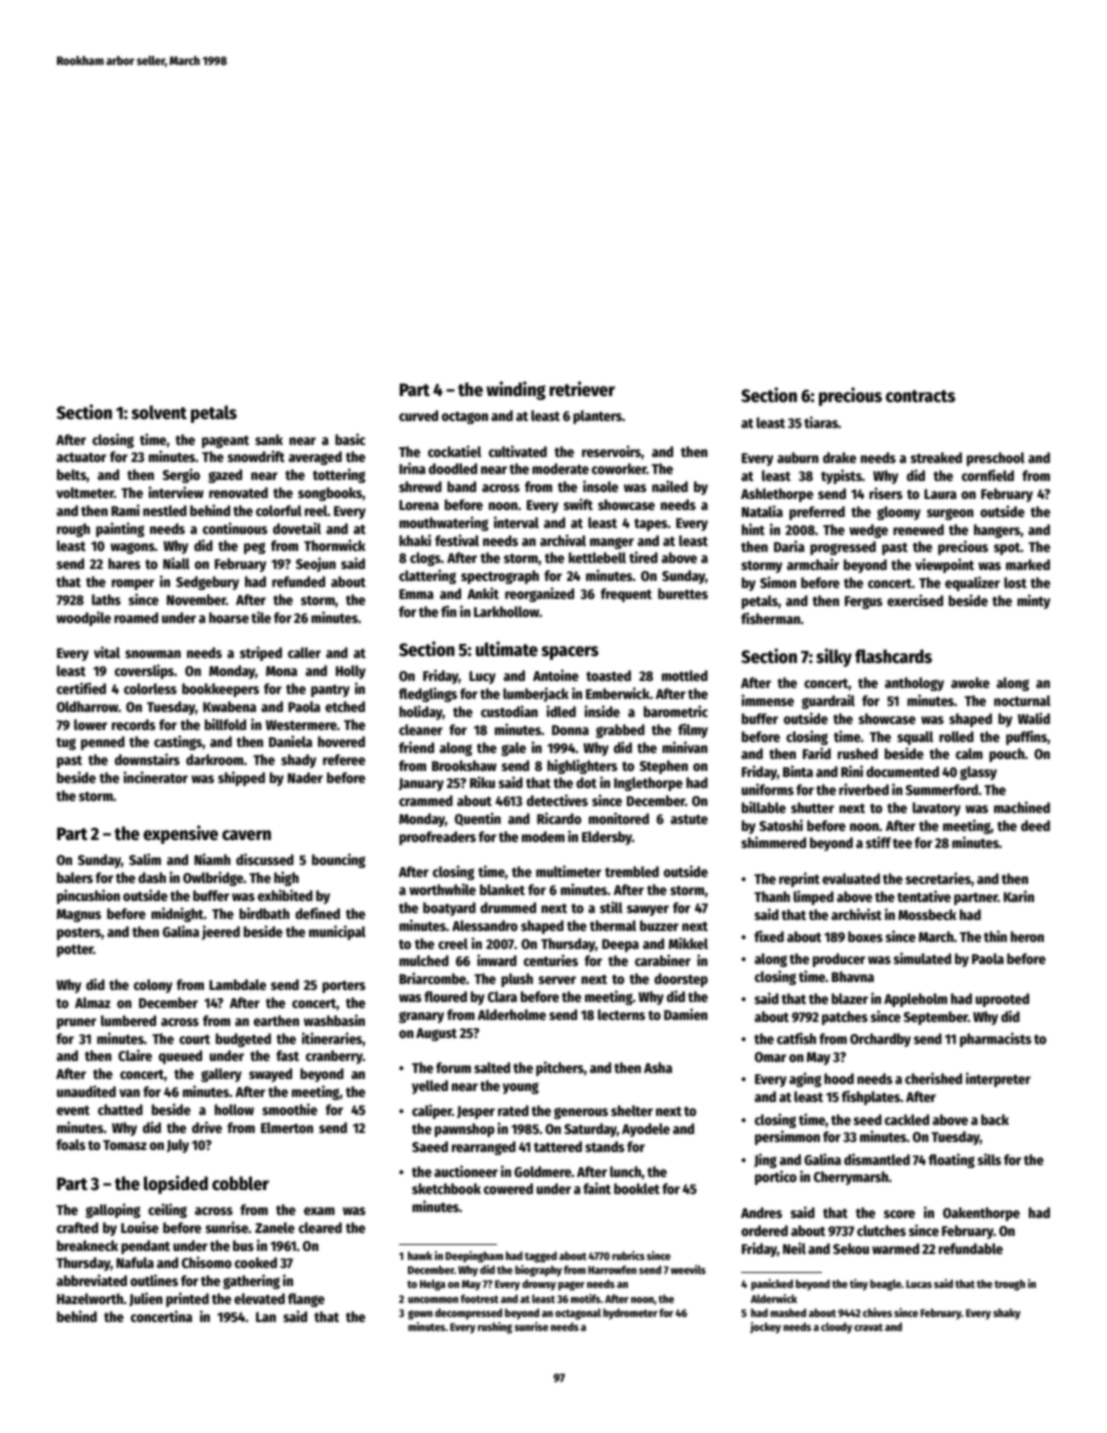 This screenshot has width=1107, height=1433. Describe the element at coordinates (445, 996) in the screenshot. I see `floured` at that location.
